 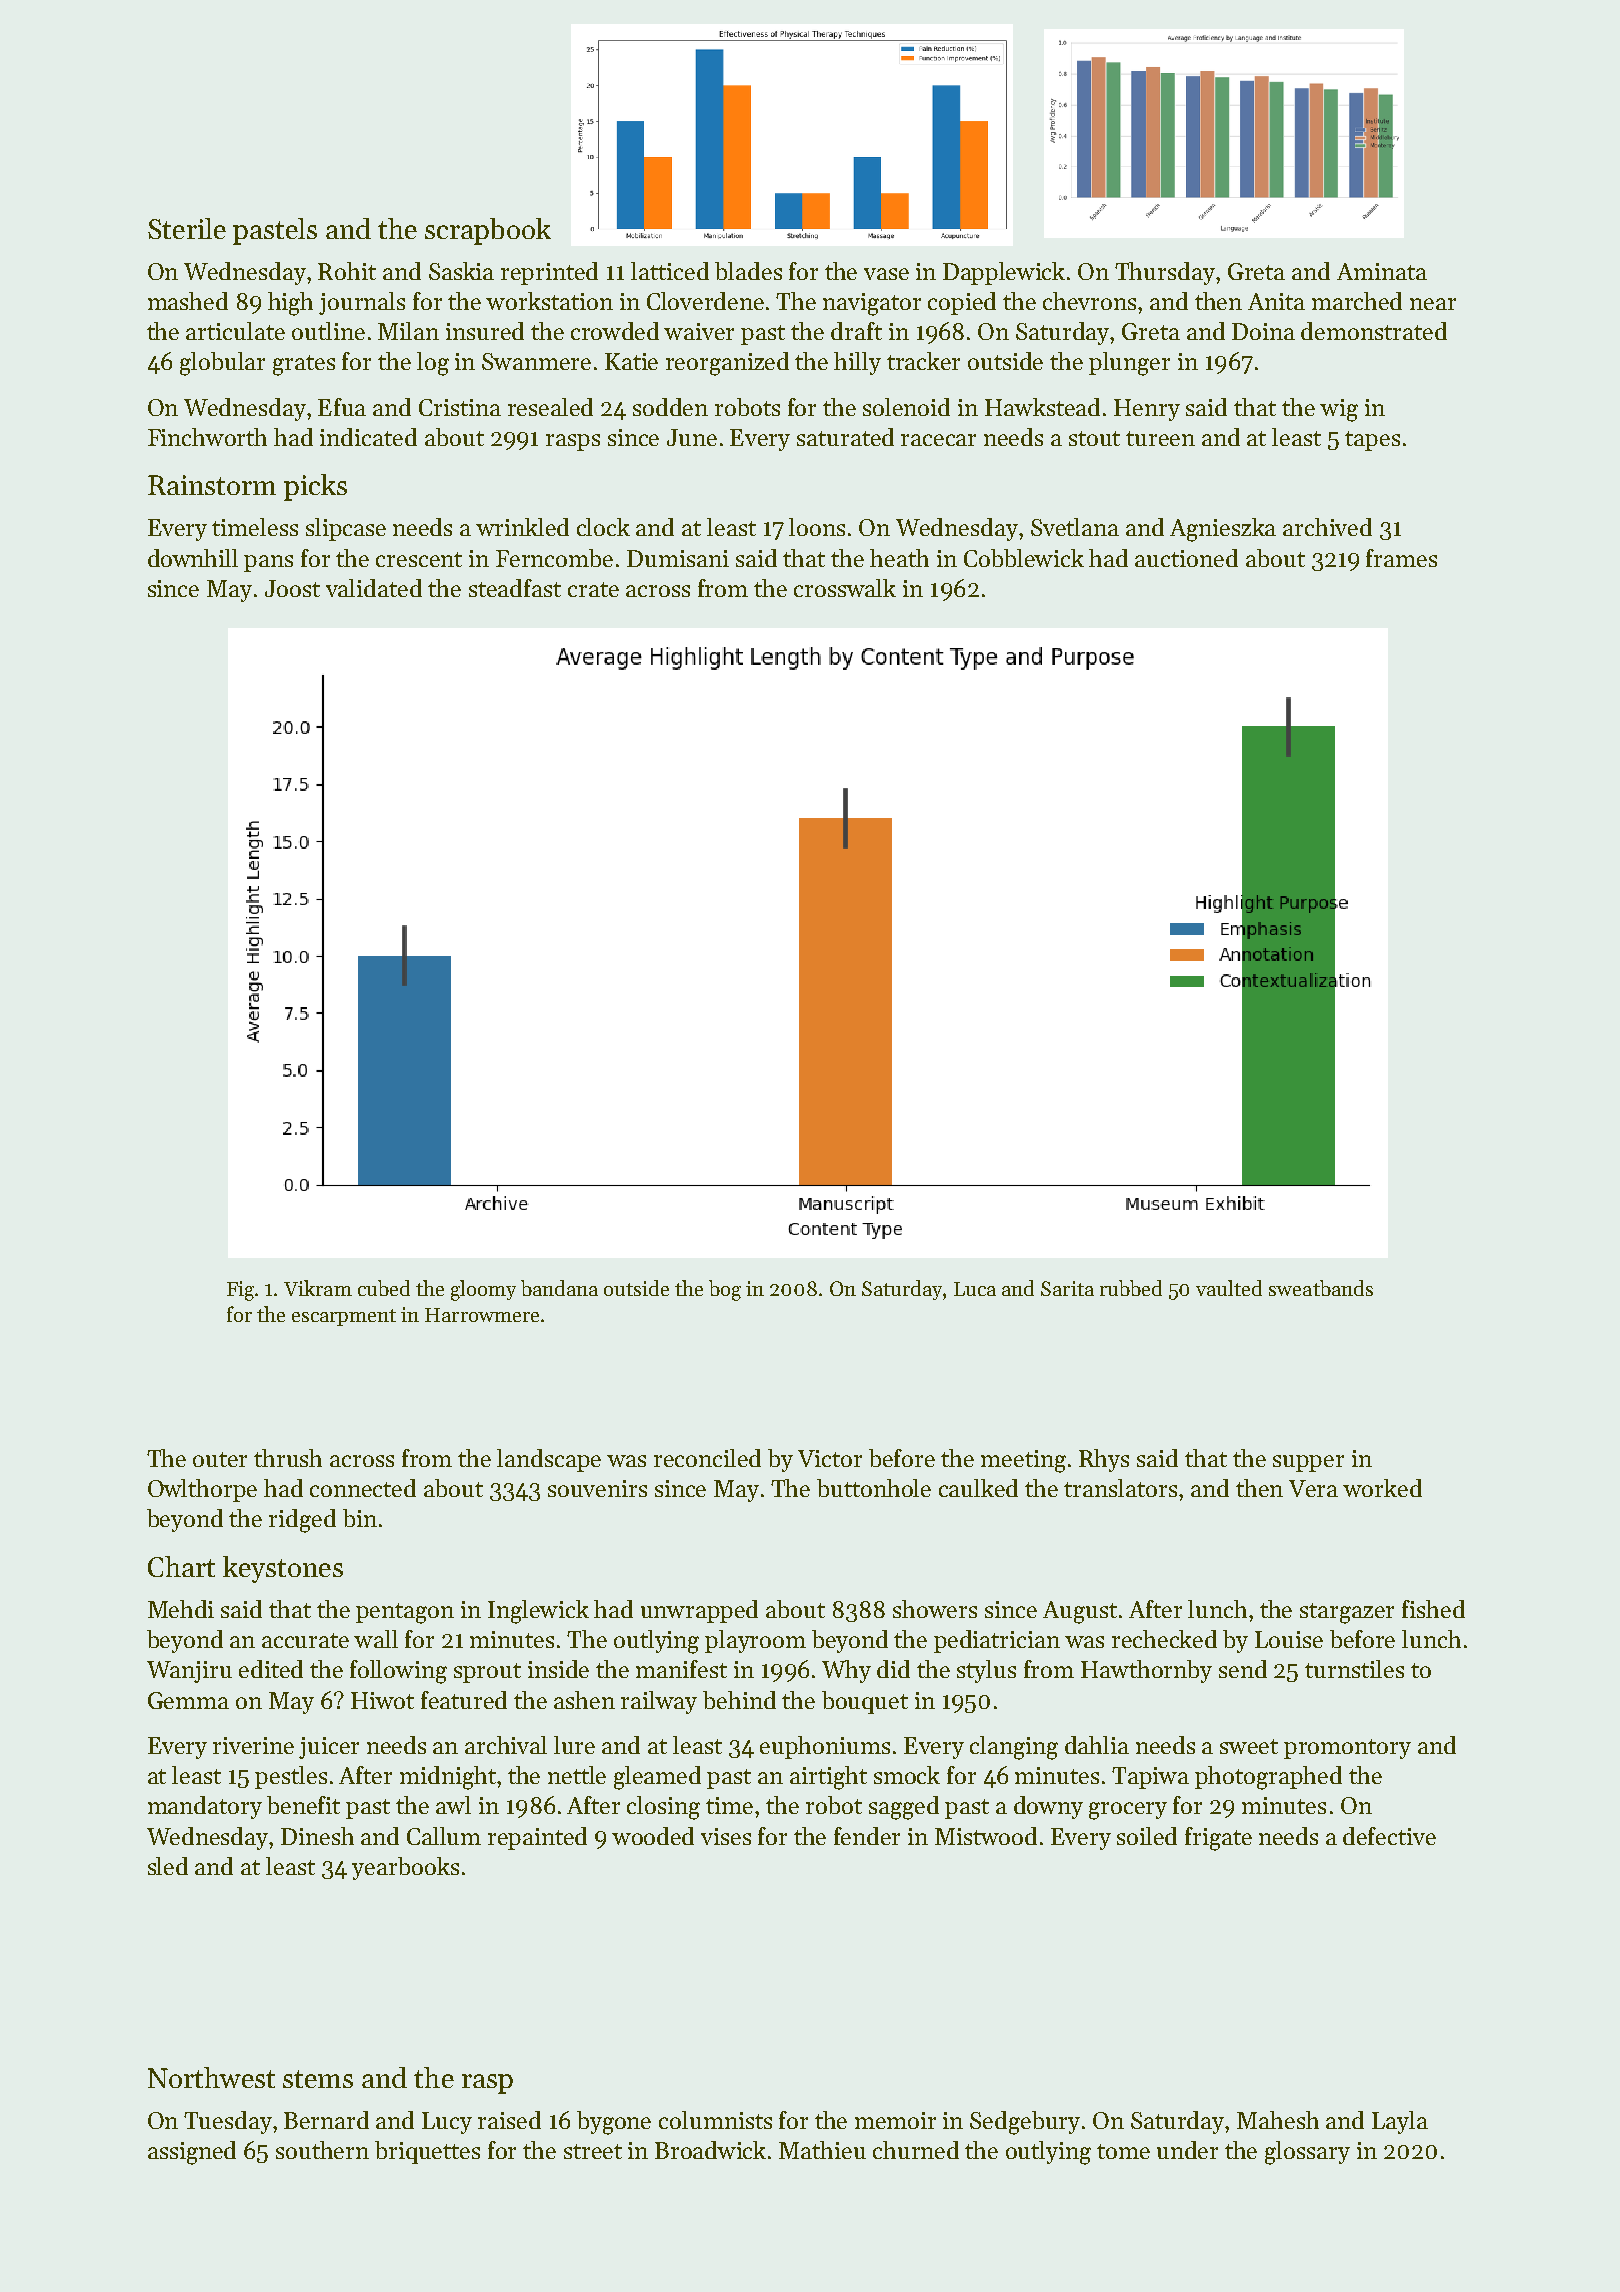 I want to click on under, so click(x=1187, y=2150).
